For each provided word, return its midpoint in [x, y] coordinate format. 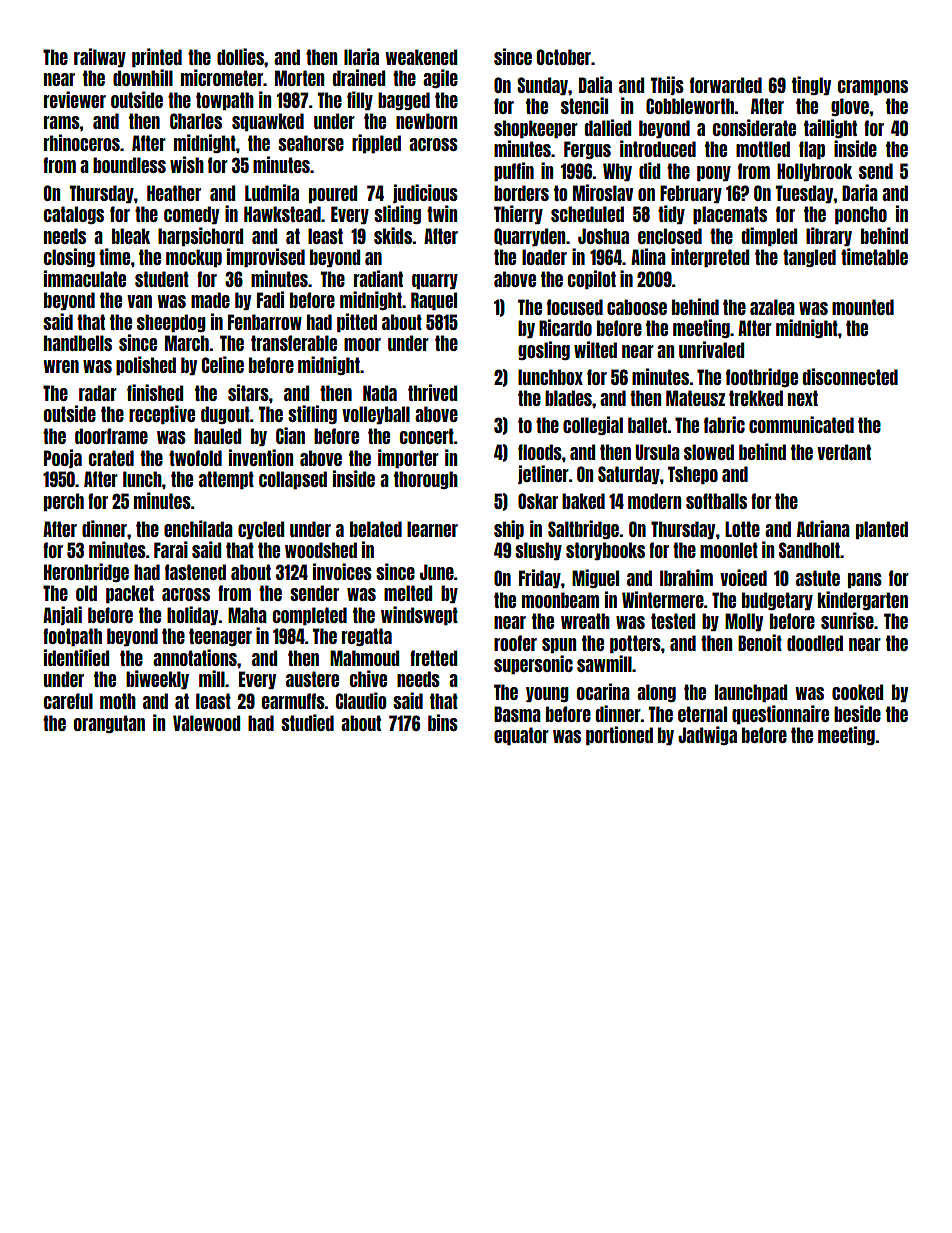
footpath [72, 637]
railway [100, 57]
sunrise [847, 620]
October [564, 57]
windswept [419, 615]
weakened [421, 57]
